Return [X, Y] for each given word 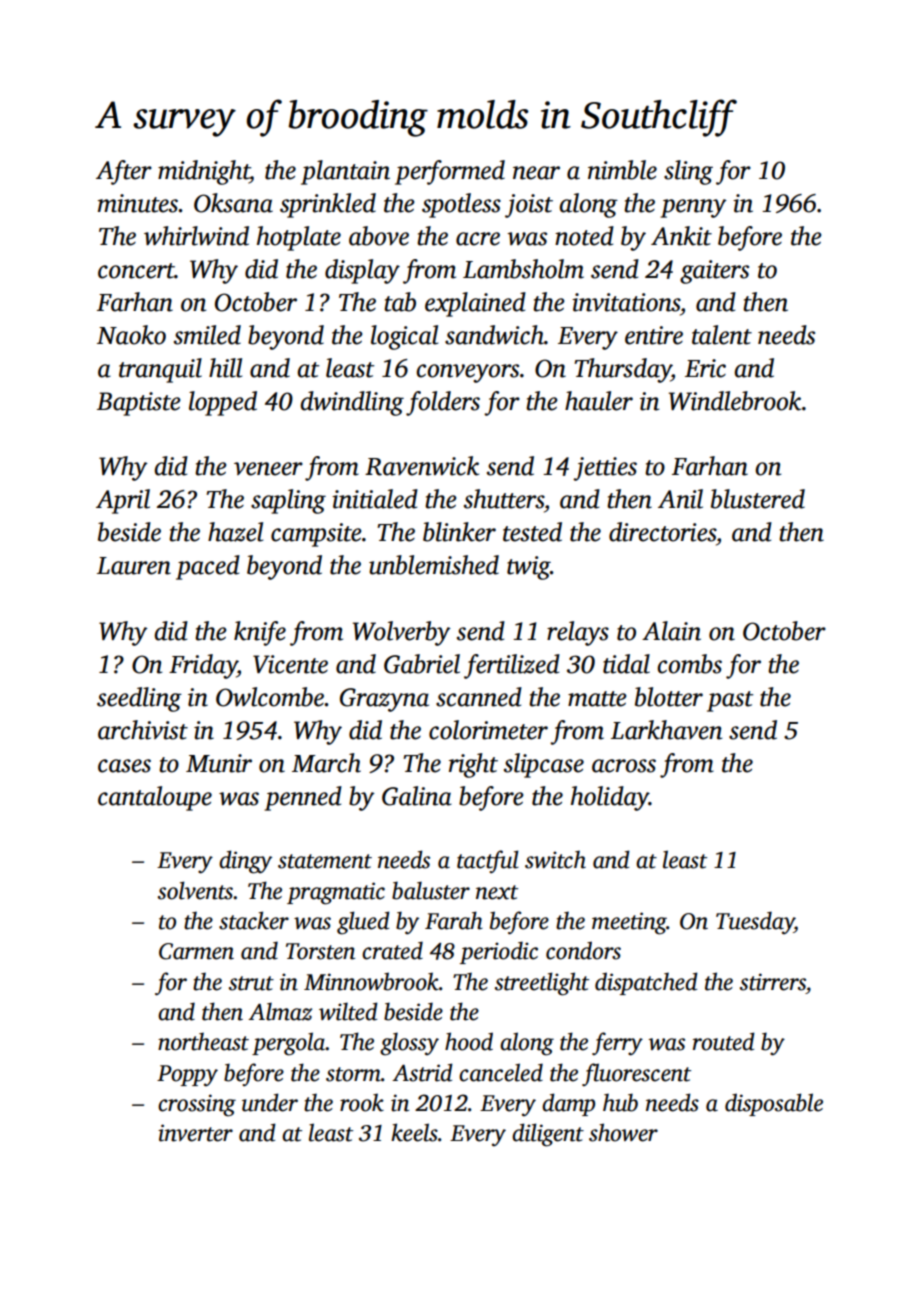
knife [260, 633]
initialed [375, 499]
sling [688, 172]
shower [623, 1132]
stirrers [773, 982]
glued [363, 923]
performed [450, 172]
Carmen [196, 951]
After [124, 172]
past [730, 701]
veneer [268, 469]
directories [662, 532]
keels [414, 1132]
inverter [195, 1133]
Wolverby [402, 633]
